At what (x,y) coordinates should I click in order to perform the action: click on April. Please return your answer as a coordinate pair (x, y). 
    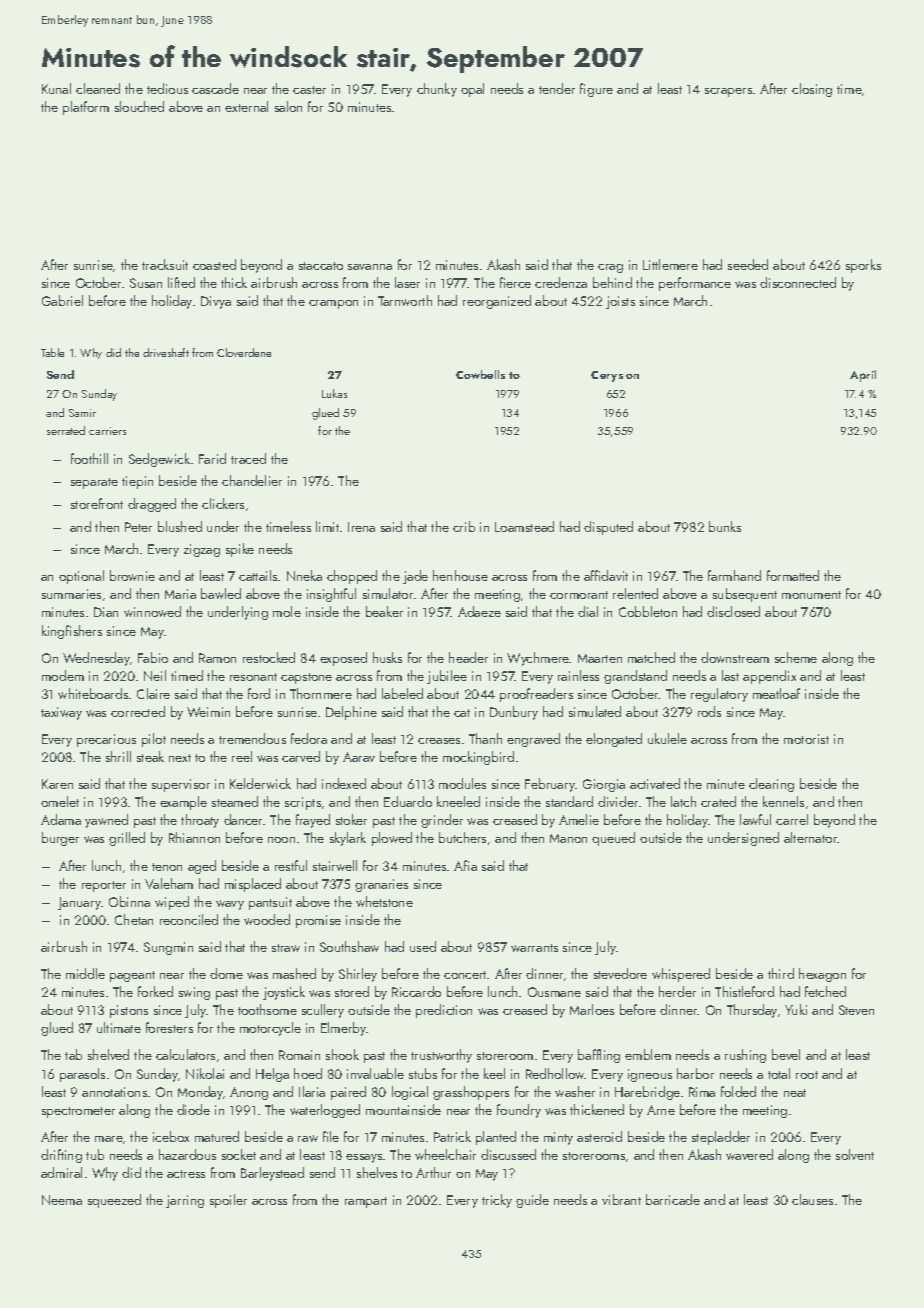
    Looking at the image, I should click on (863, 376).
